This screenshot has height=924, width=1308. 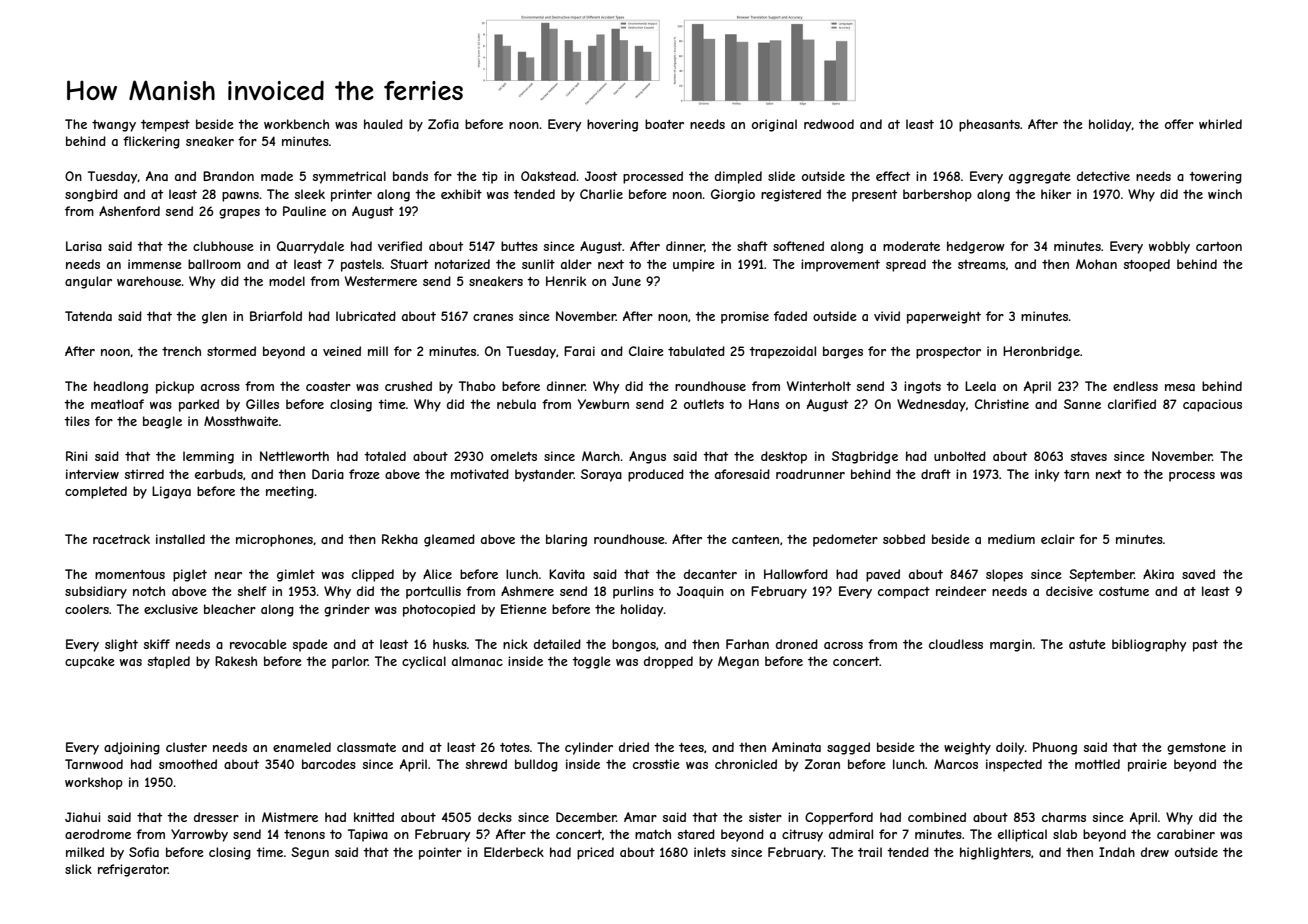 What do you see at coordinates (557, 644) in the screenshot?
I see `detailed` at bounding box center [557, 644].
